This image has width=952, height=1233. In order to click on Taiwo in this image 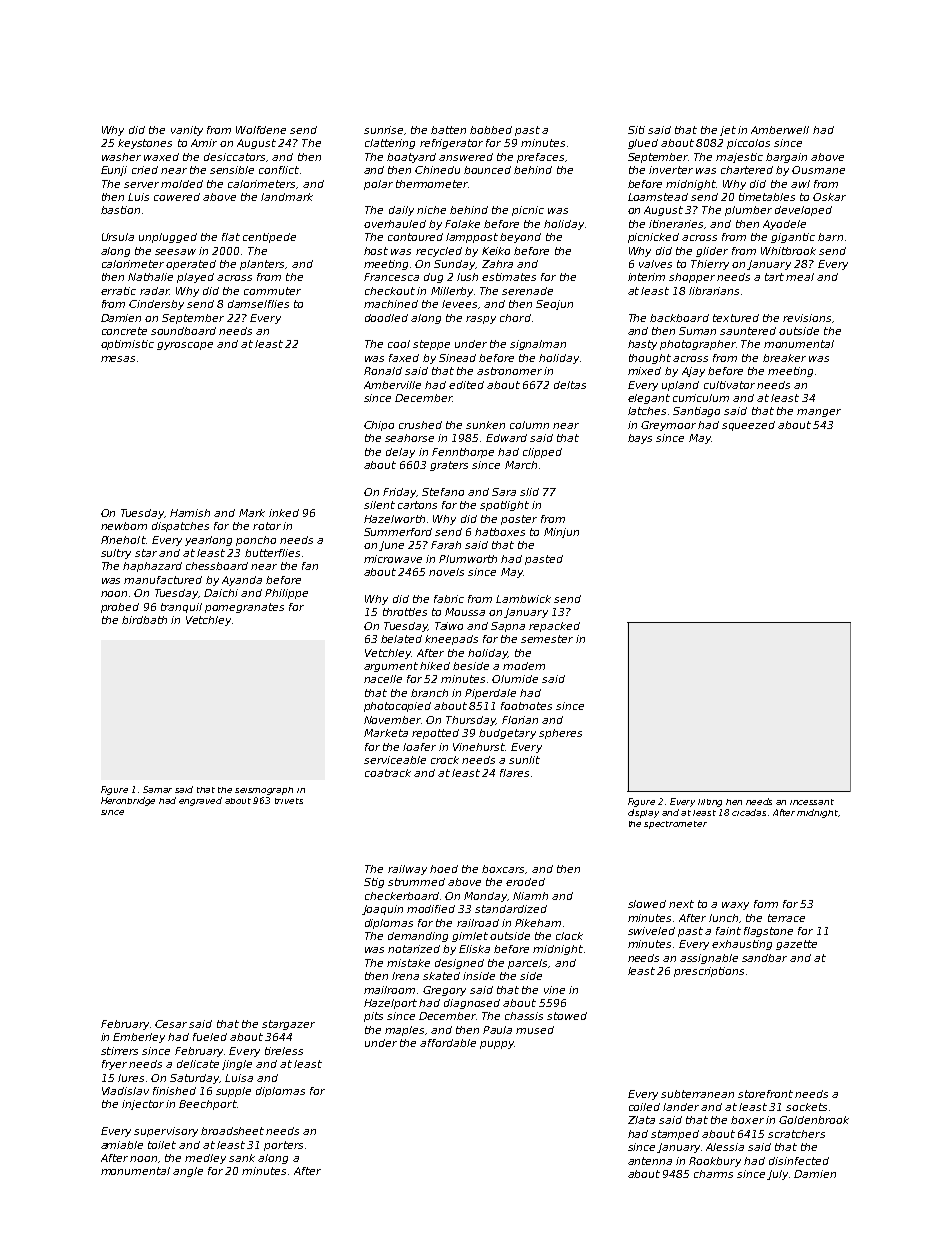, I will do `click(449, 626)`.
